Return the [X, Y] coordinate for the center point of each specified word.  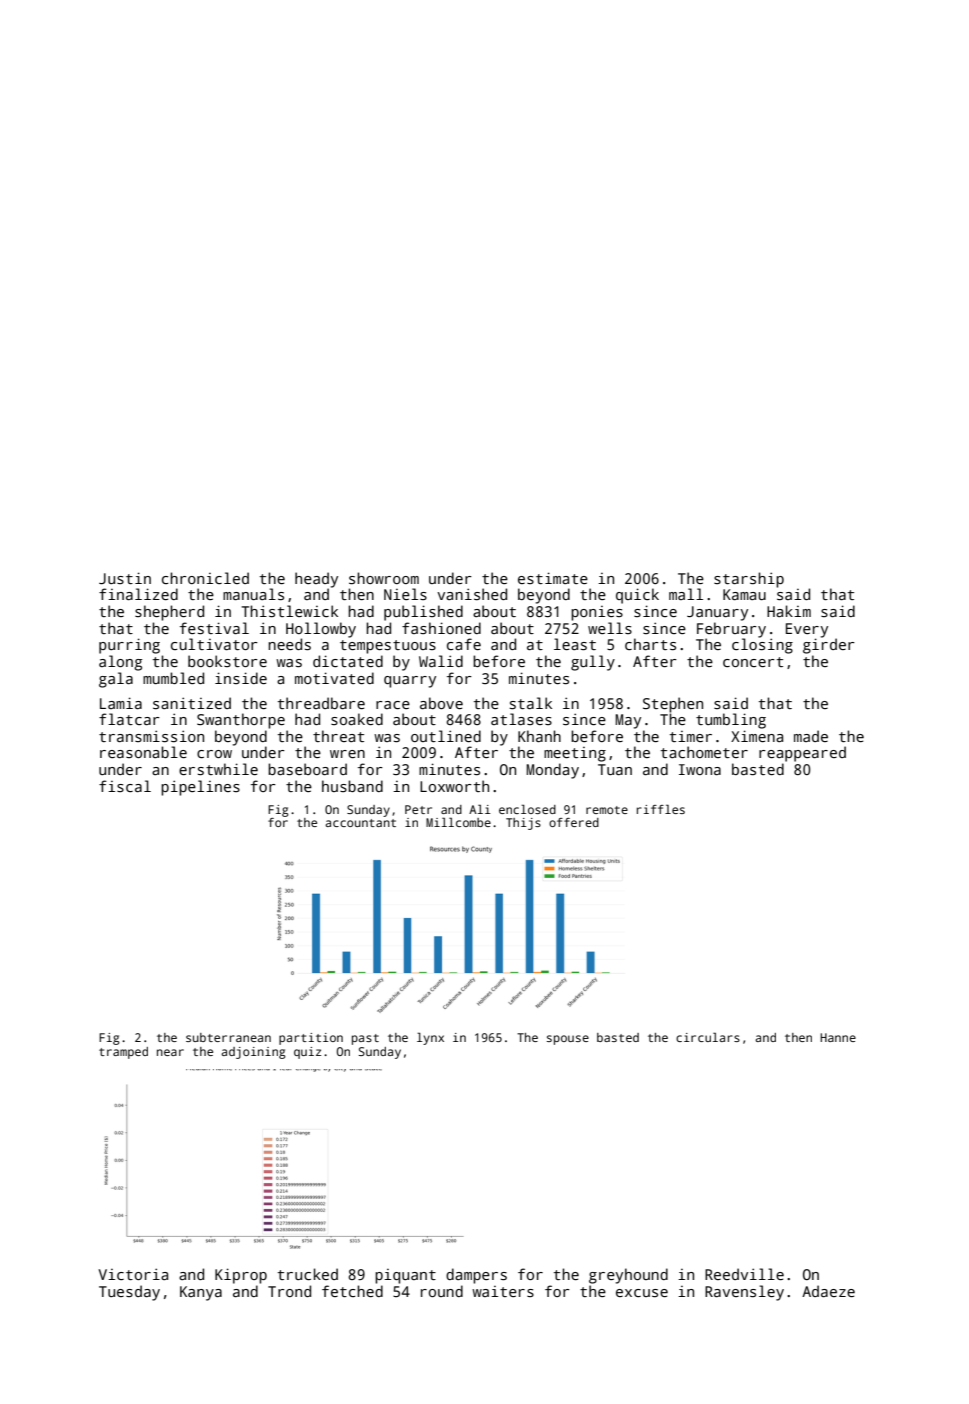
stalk [531, 703]
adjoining [253, 1053]
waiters [503, 1291]
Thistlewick [290, 611]
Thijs [523, 824]
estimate [553, 578]
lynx [430, 1039]
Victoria [133, 1274]
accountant [360, 823]
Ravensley [744, 1293]
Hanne [838, 1037]
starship [749, 580]
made [811, 736]
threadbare [321, 703]
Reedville [744, 1274]
